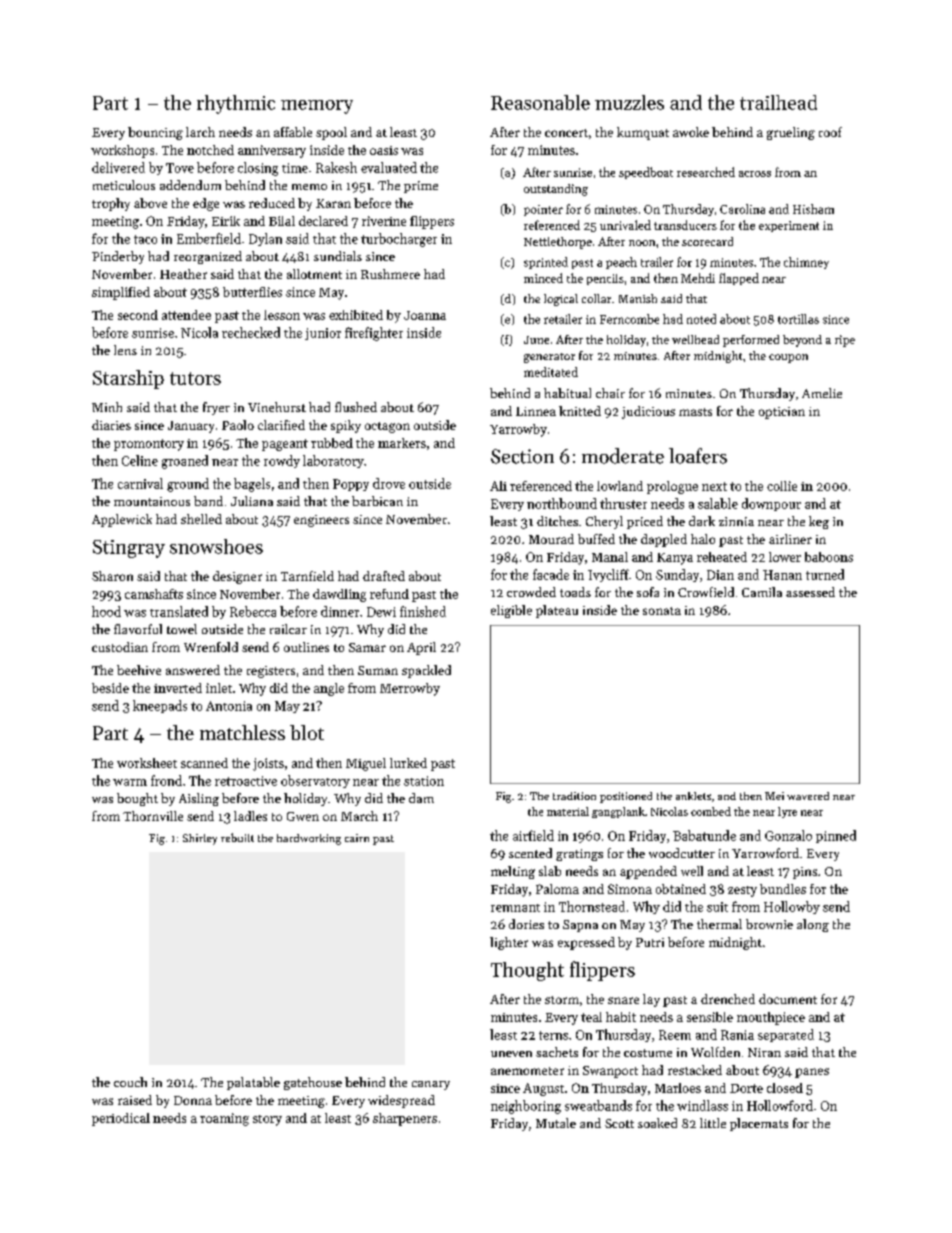 The image size is (952, 1233). Describe the element at coordinates (421, 798) in the screenshot. I see `dam` at that location.
